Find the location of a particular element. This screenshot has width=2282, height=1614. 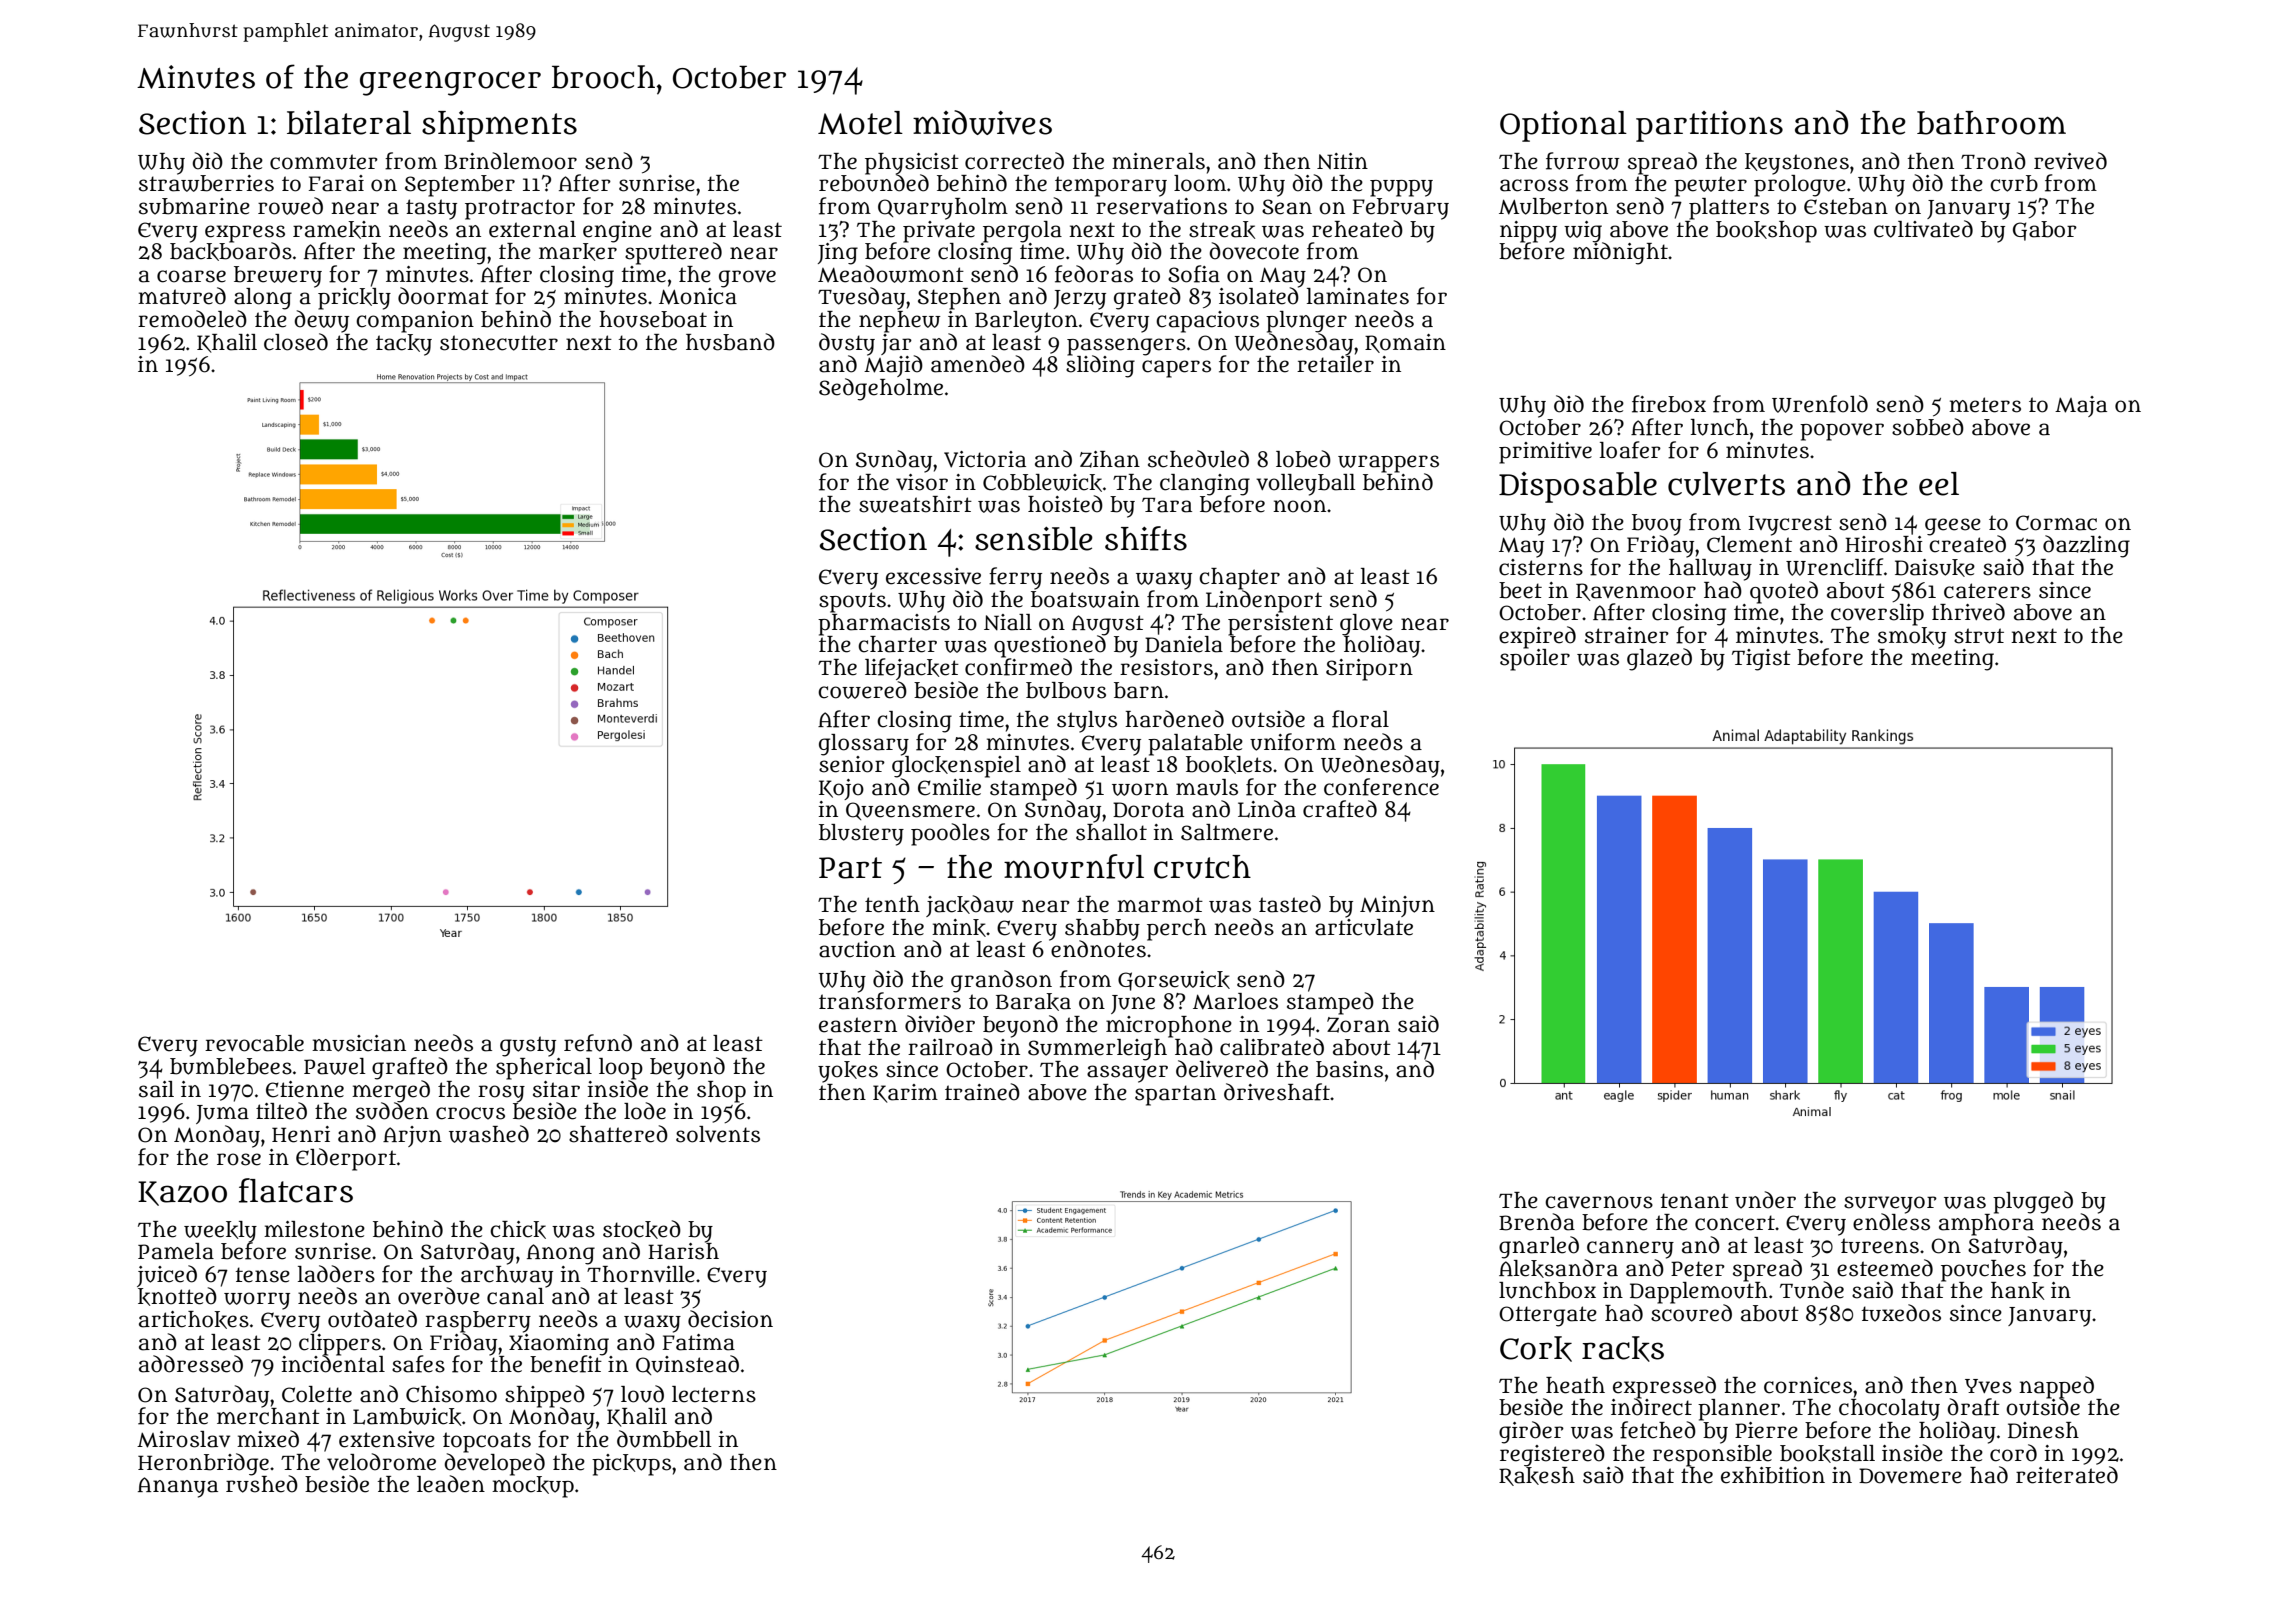

Minjun is located at coordinates (1397, 906).
